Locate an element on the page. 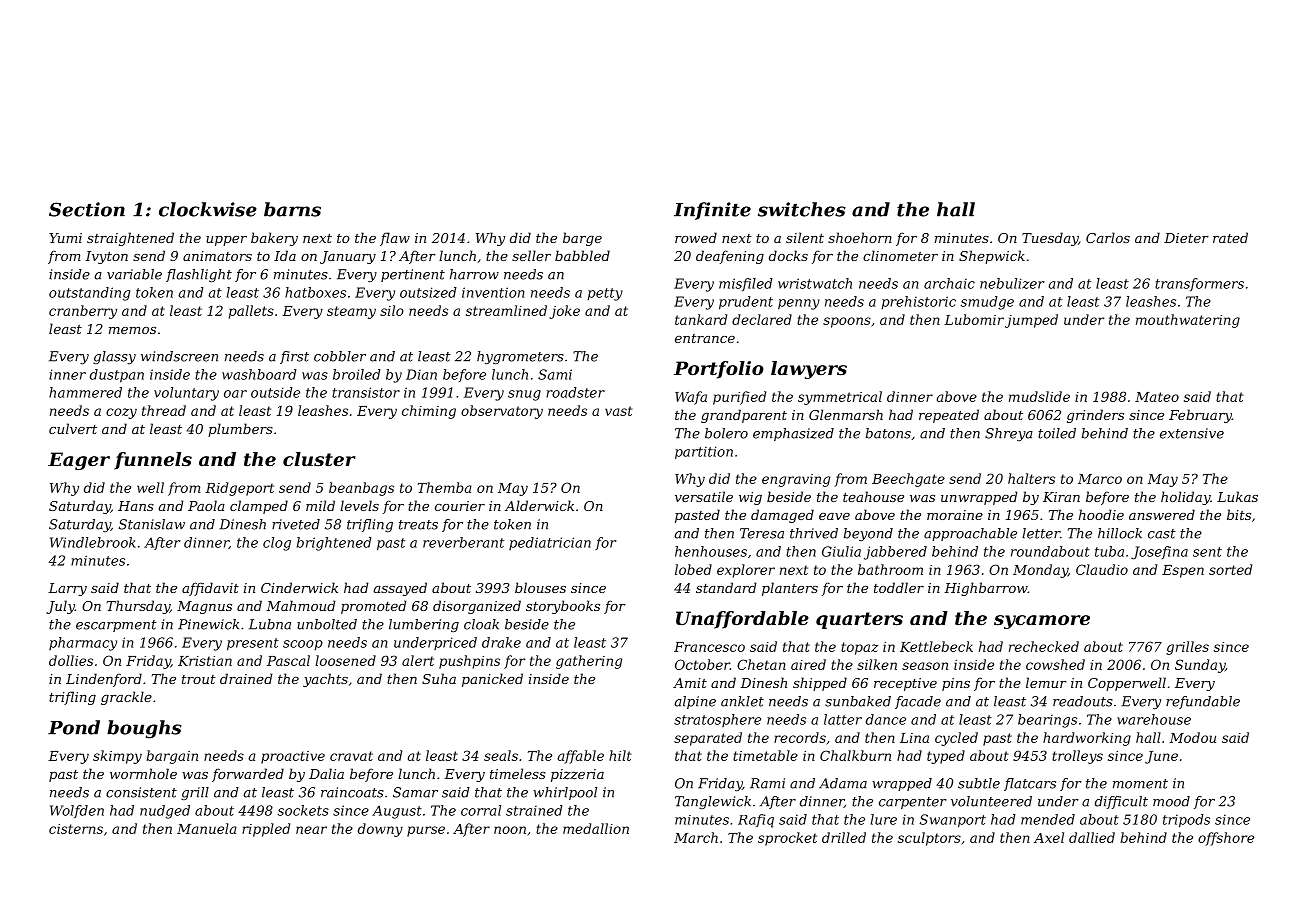 The height and width of the page is (924, 1308). cobbler is located at coordinates (340, 356).
